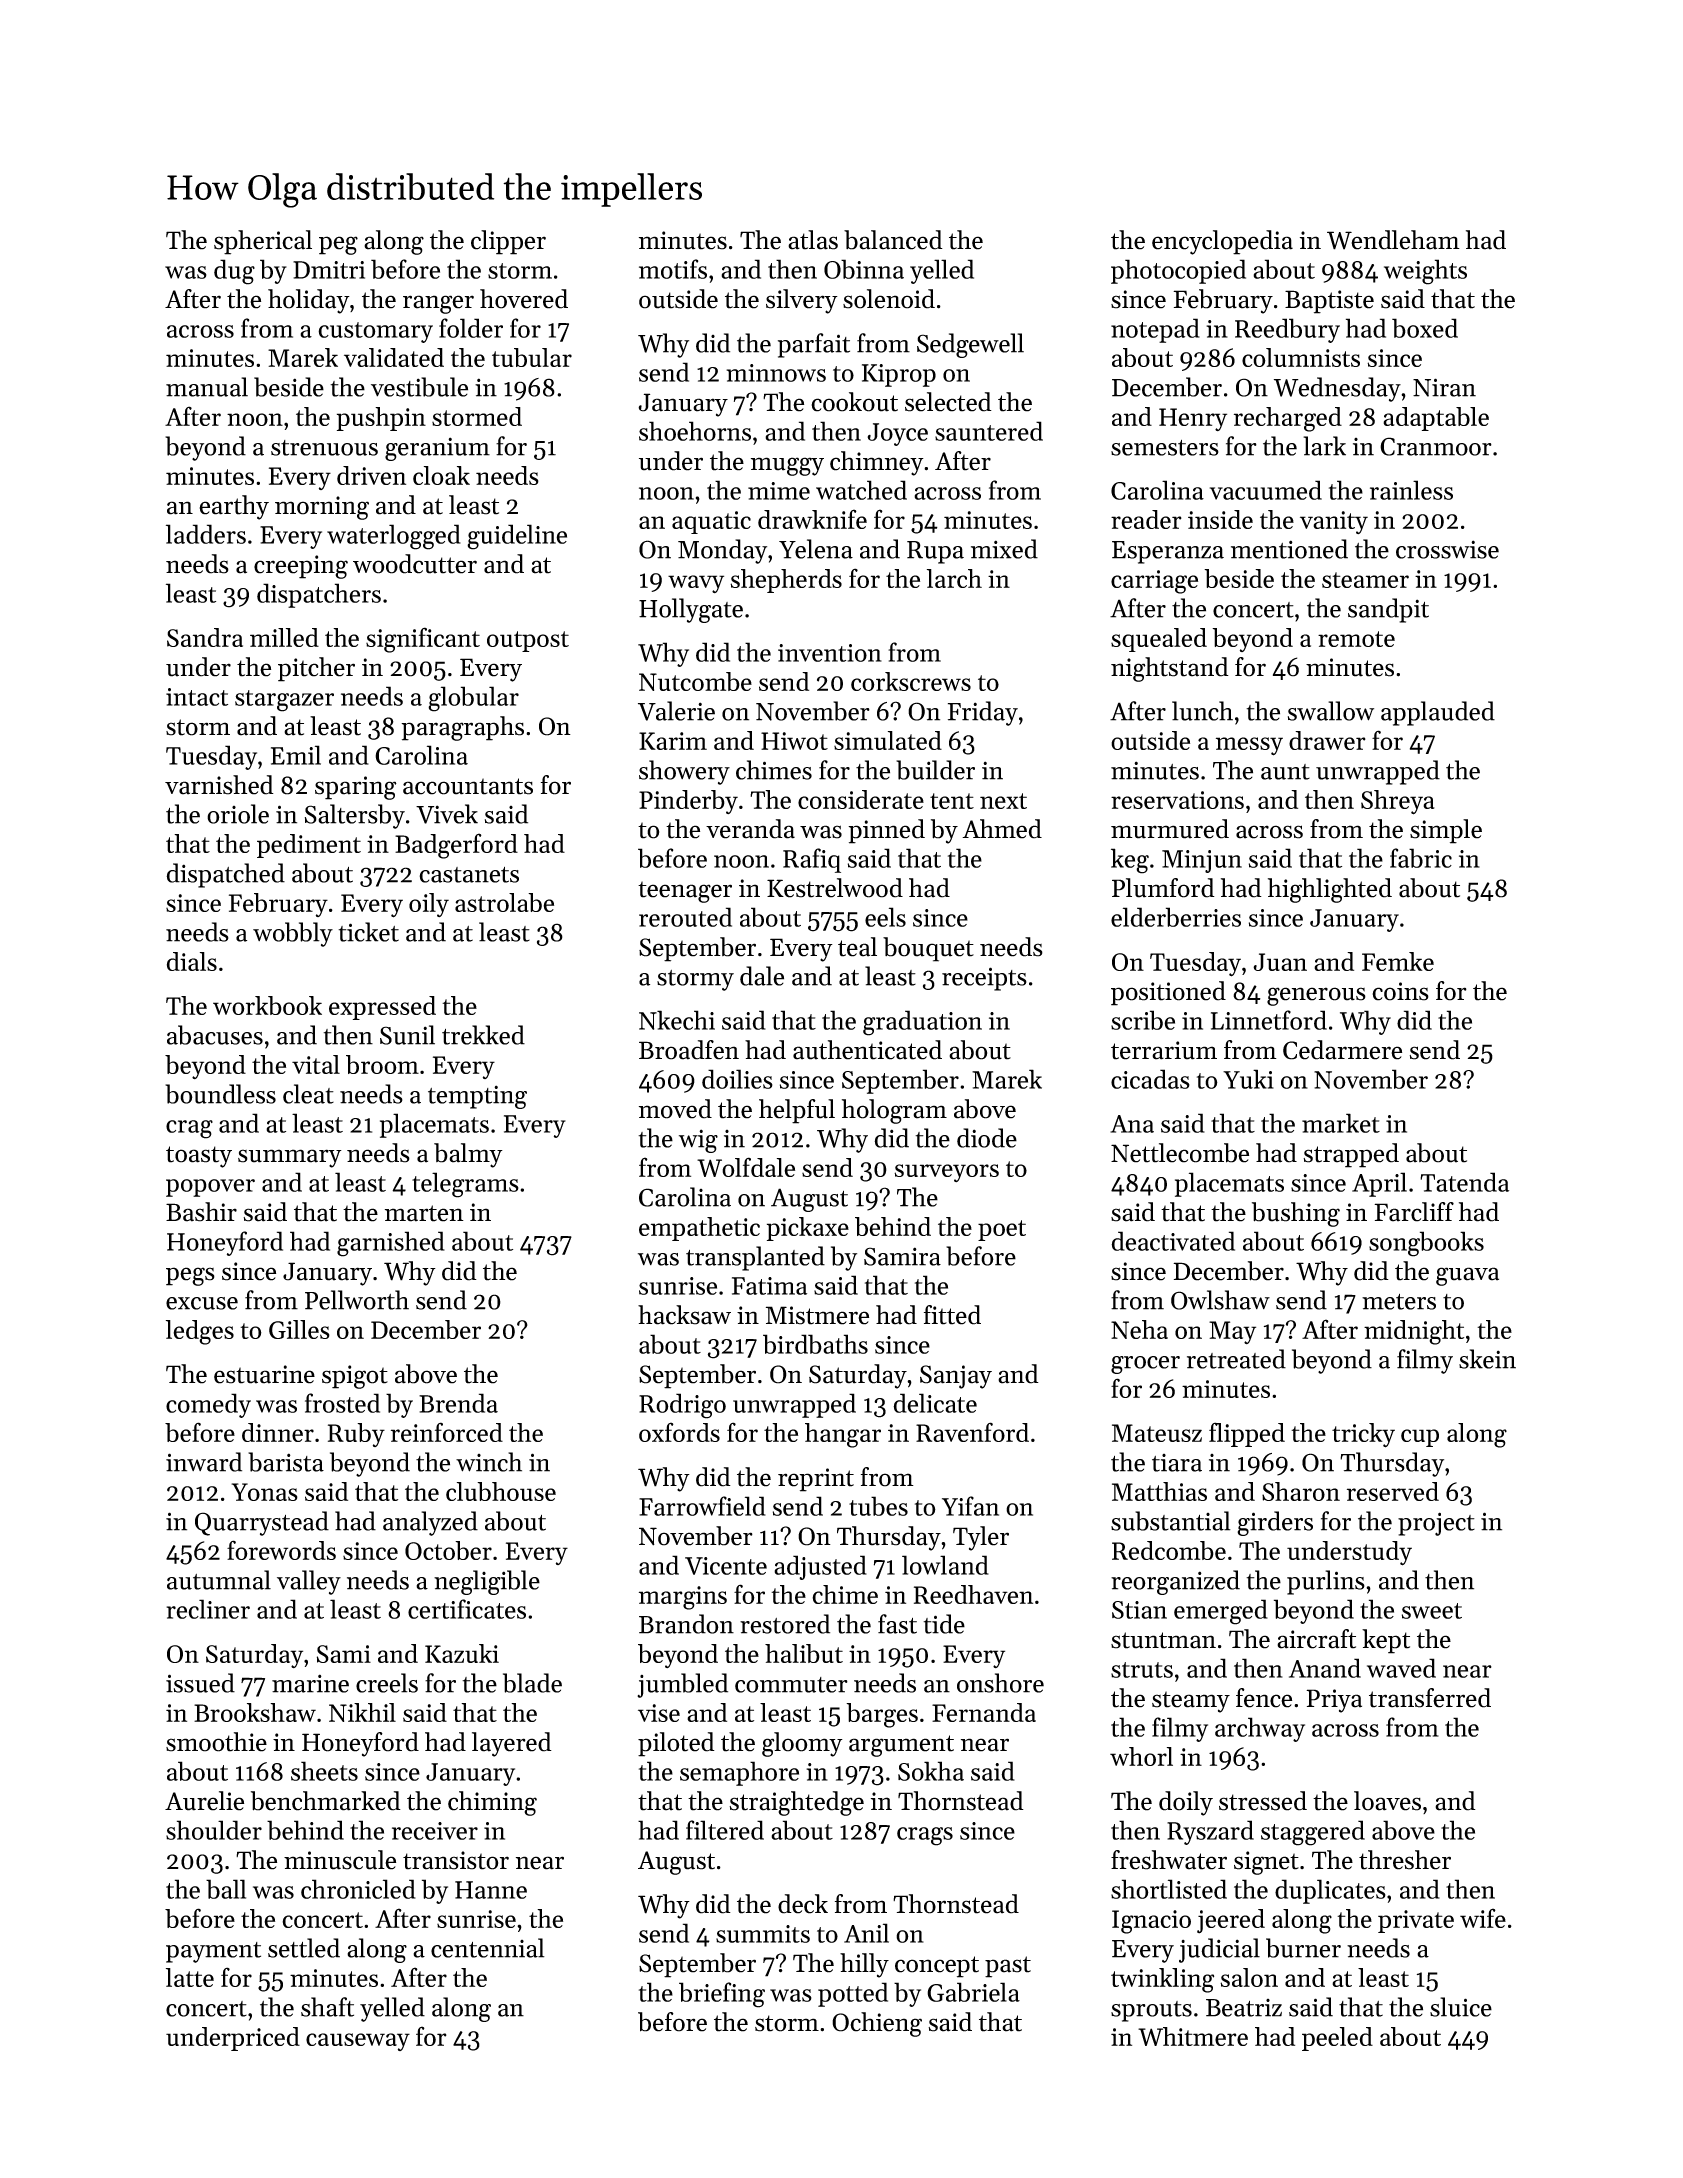 Image resolution: width=1683 pixels, height=2178 pixels. Describe the element at coordinates (263, 242) in the screenshot. I see `spherical` at that location.
